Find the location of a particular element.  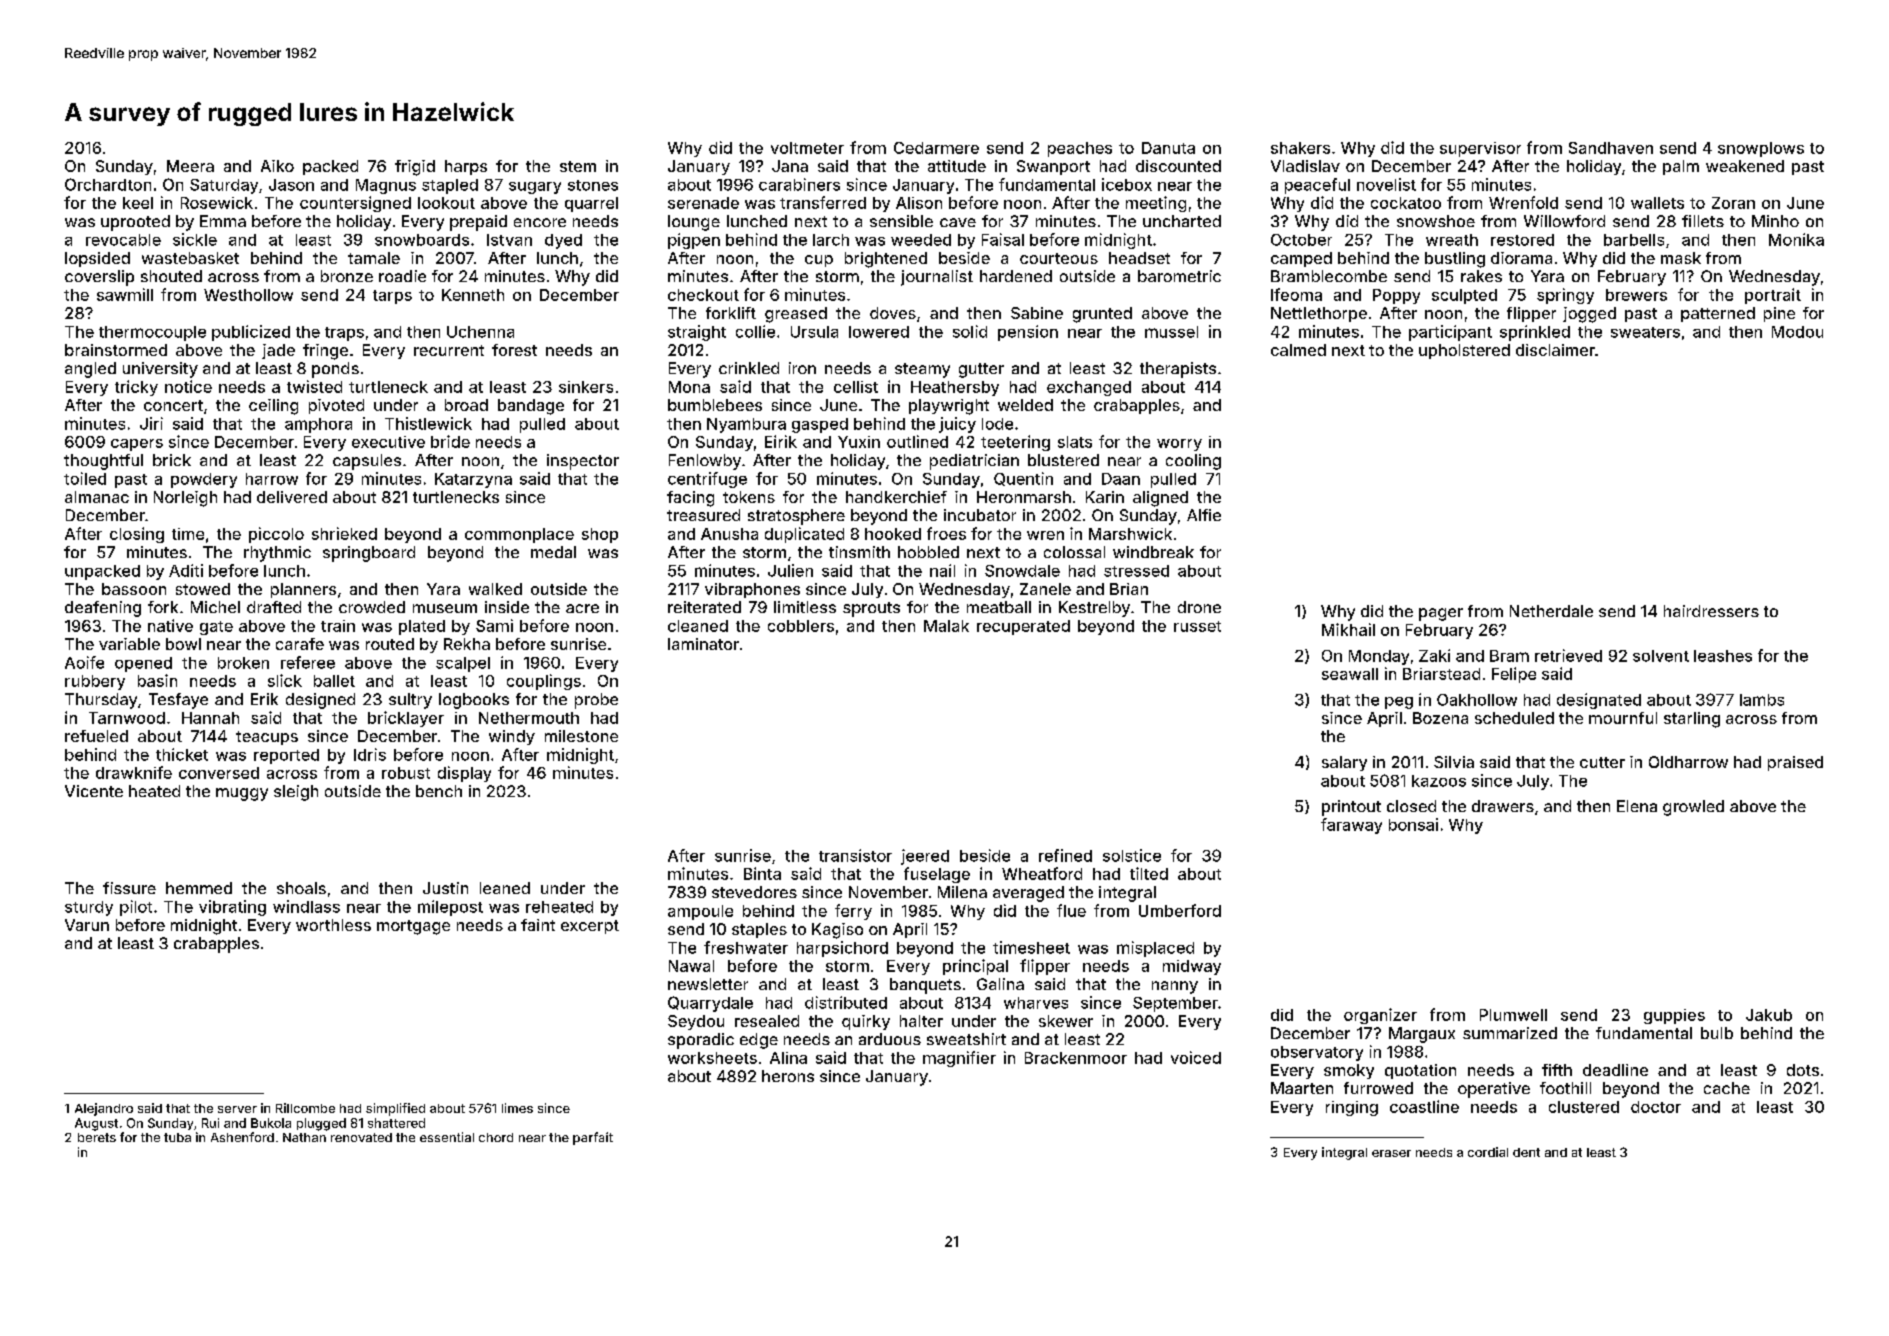

hairdressers is located at coordinates (1711, 611).
